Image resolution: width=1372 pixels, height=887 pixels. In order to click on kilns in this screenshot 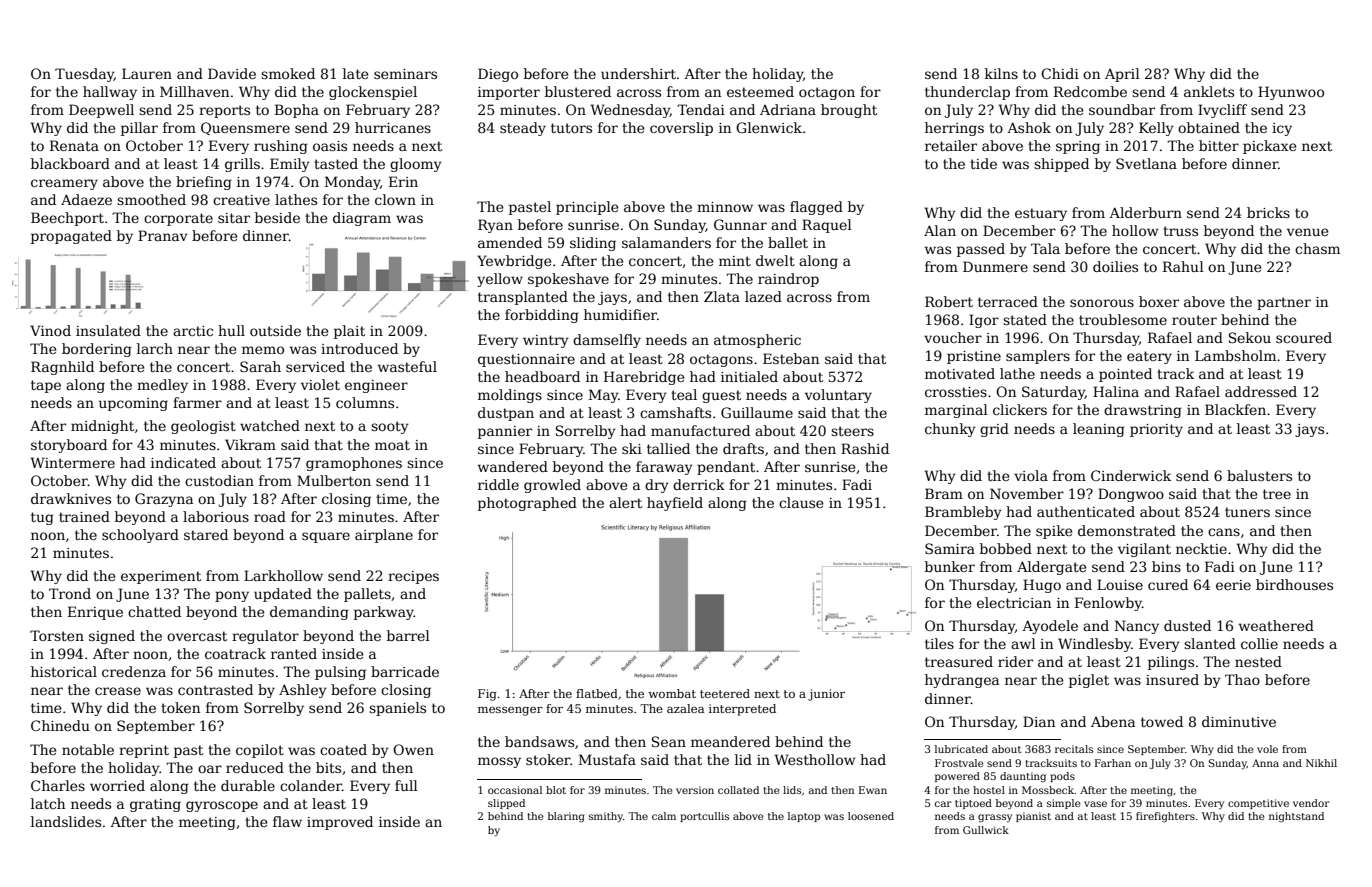, I will do `click(1001, 73)`.
